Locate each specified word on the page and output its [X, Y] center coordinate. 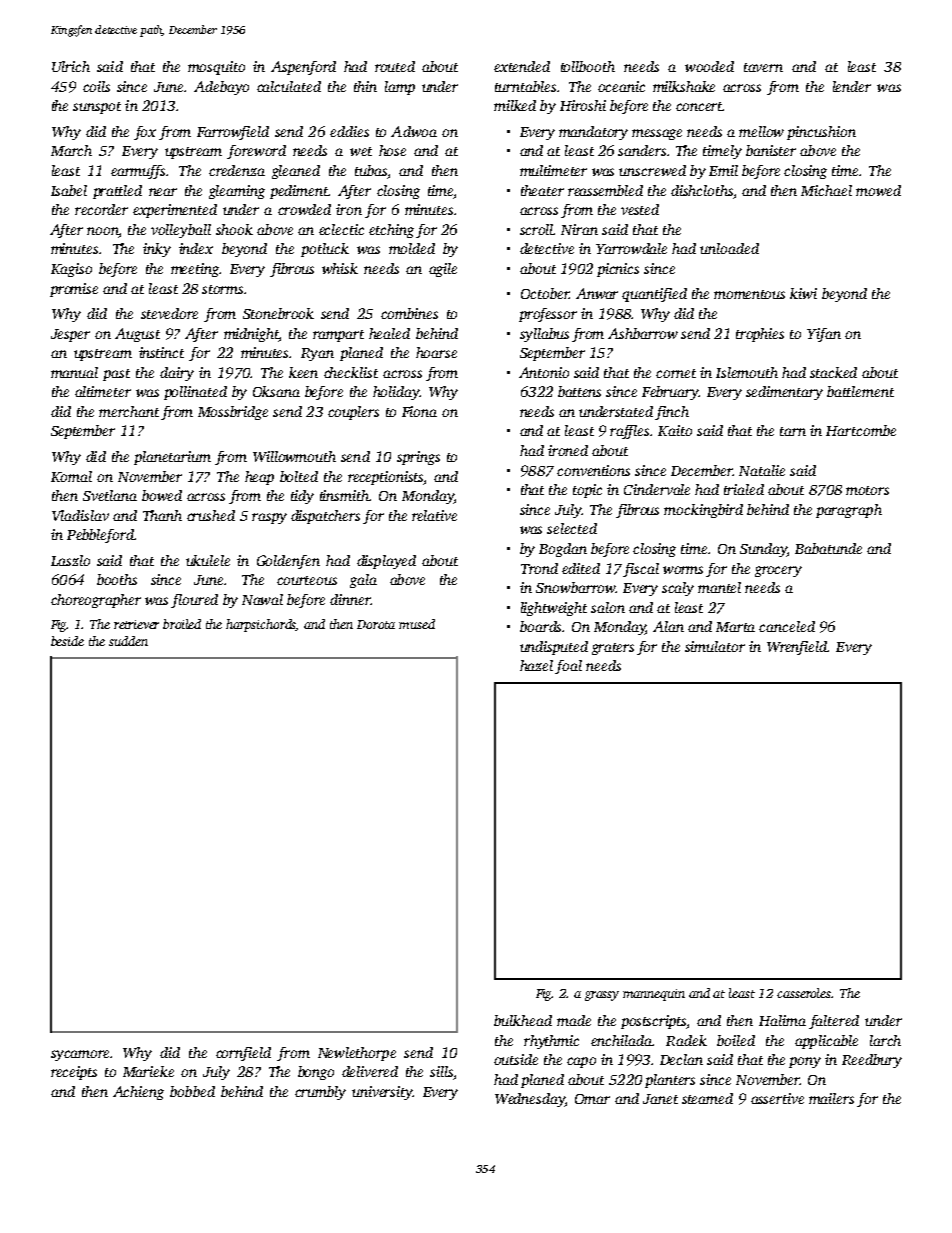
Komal [71, 476]
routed [395, 66]
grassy [602, 996]
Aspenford [303, 68]
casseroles [804, 993]
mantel [719, 587]
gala [363, 581]
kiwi [803, 293]
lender [852, 86]
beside [67, 641]
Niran [579, 229]
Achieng [138, 1093]
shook [234, 229]
